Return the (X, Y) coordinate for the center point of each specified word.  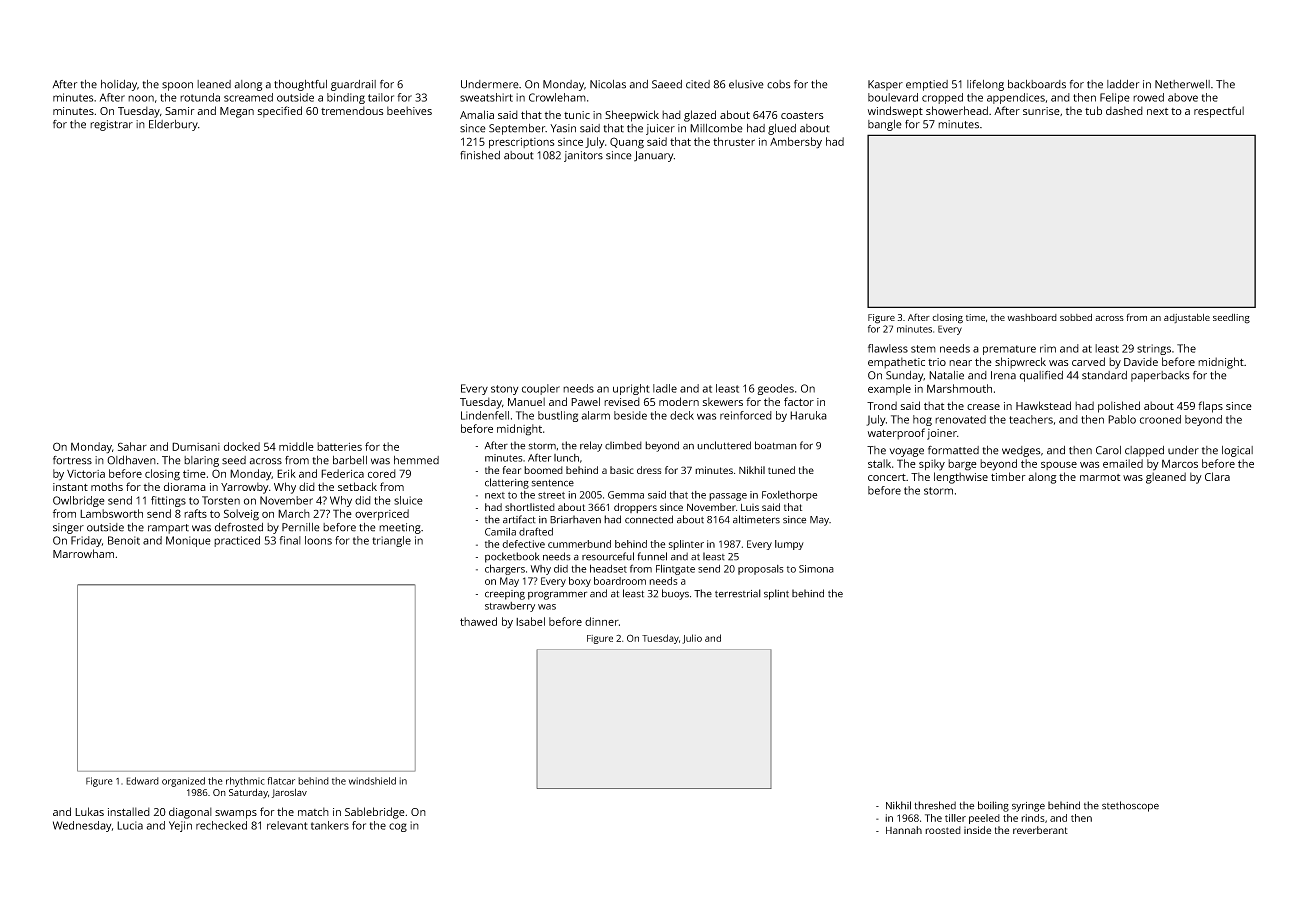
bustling (558, 416)
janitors (583, 156)
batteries (339, 446)
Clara (1217, 476)
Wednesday (82, 826)
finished (480, 155)
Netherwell (1182, 84)
